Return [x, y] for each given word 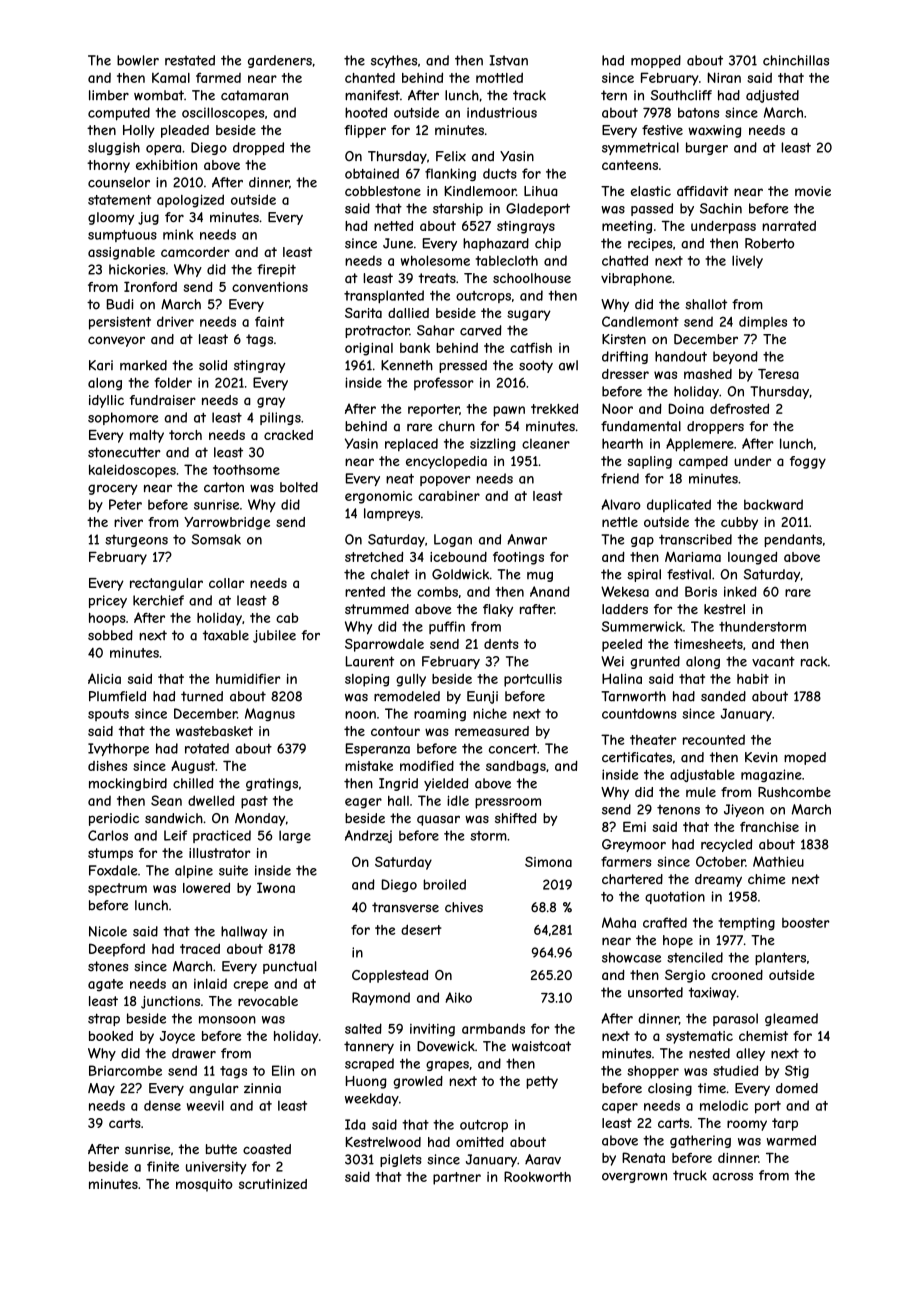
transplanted [384, 296]
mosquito [204, 1185]
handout [681, 356]
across [733, 1177]
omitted [480, 1142]
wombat [159, 95]
